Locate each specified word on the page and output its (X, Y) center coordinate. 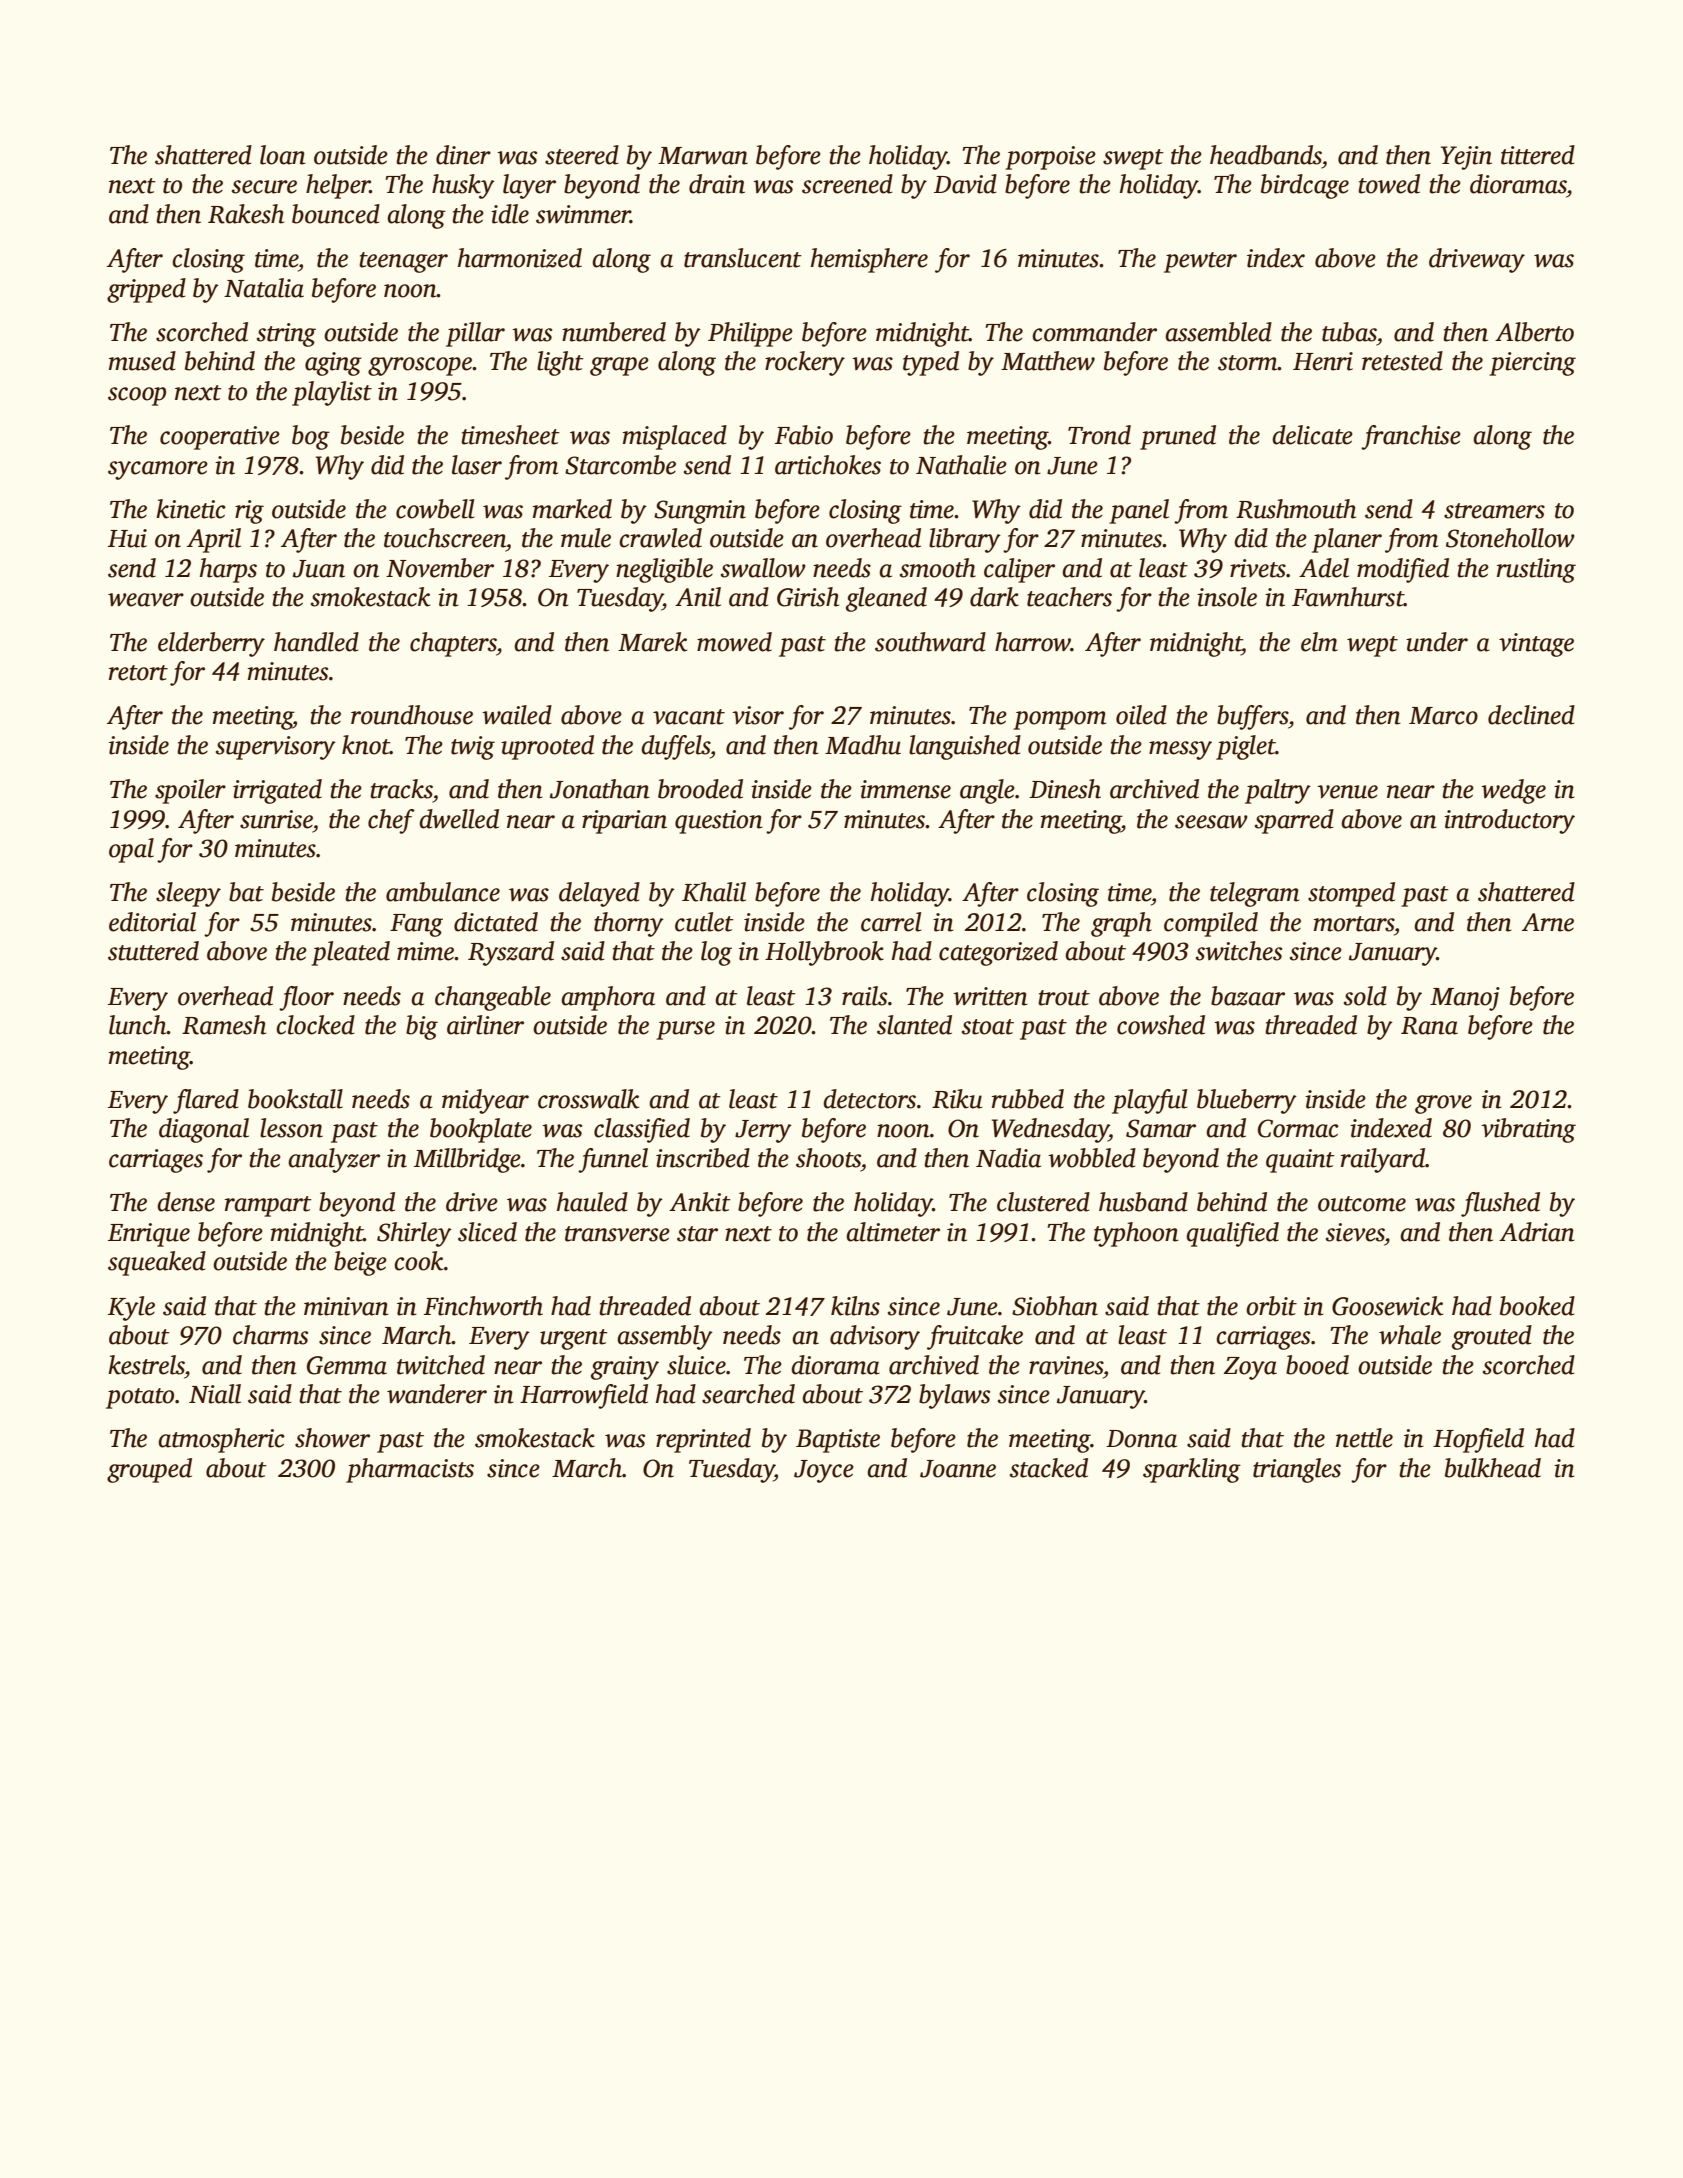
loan (283, 155)
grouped (149, 1470)
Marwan (703, 156)
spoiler (190, 791)
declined (1531, 715)
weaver (146, 600)
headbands (1266, 155)
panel (1139, 511)
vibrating (1528, 1130)
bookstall (295, 1099)
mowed (734, 642)
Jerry (763, 1131)
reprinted (703, 1440)
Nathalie (961, 465)
